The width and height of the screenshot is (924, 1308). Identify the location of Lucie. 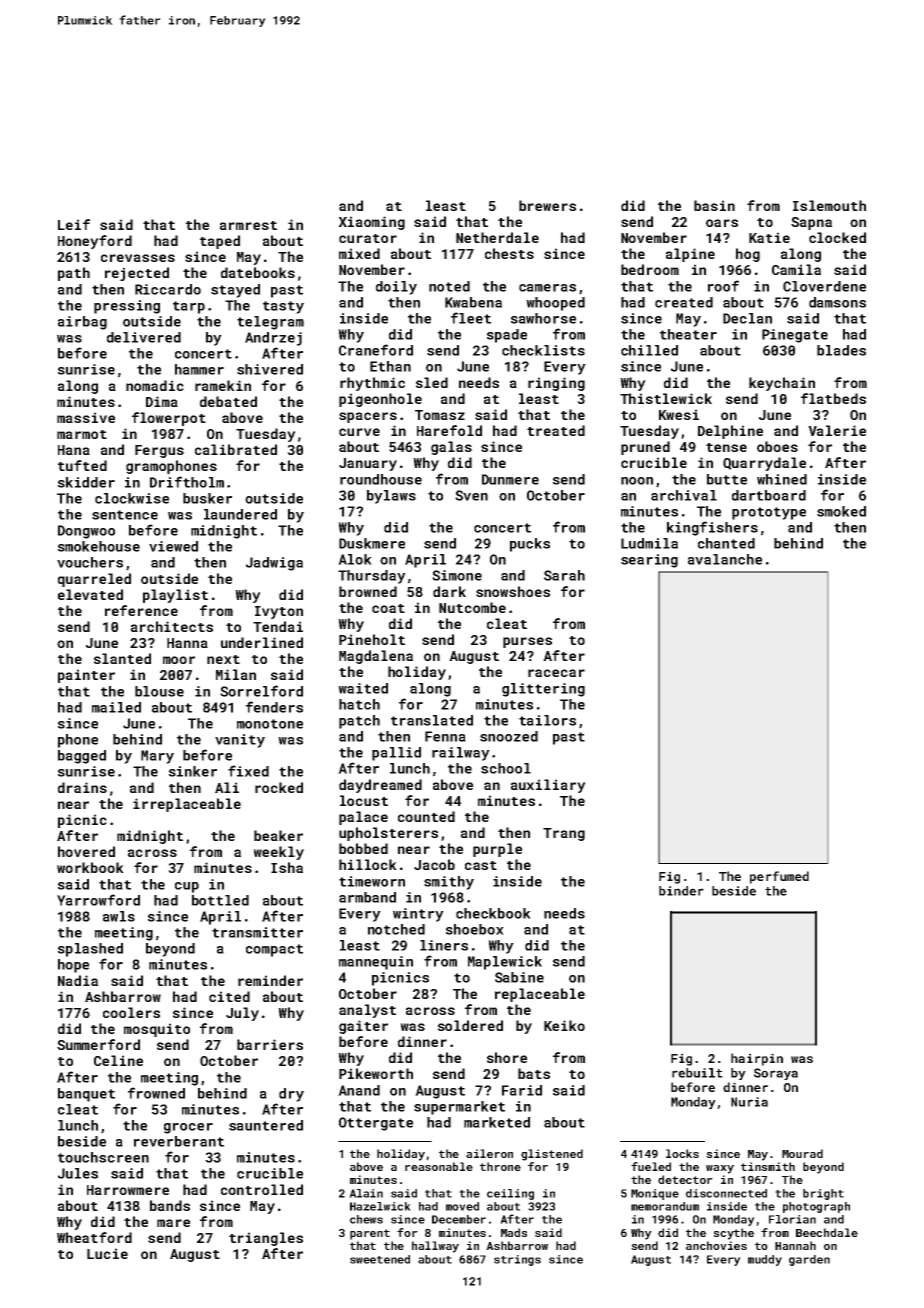
(107, 1253).
